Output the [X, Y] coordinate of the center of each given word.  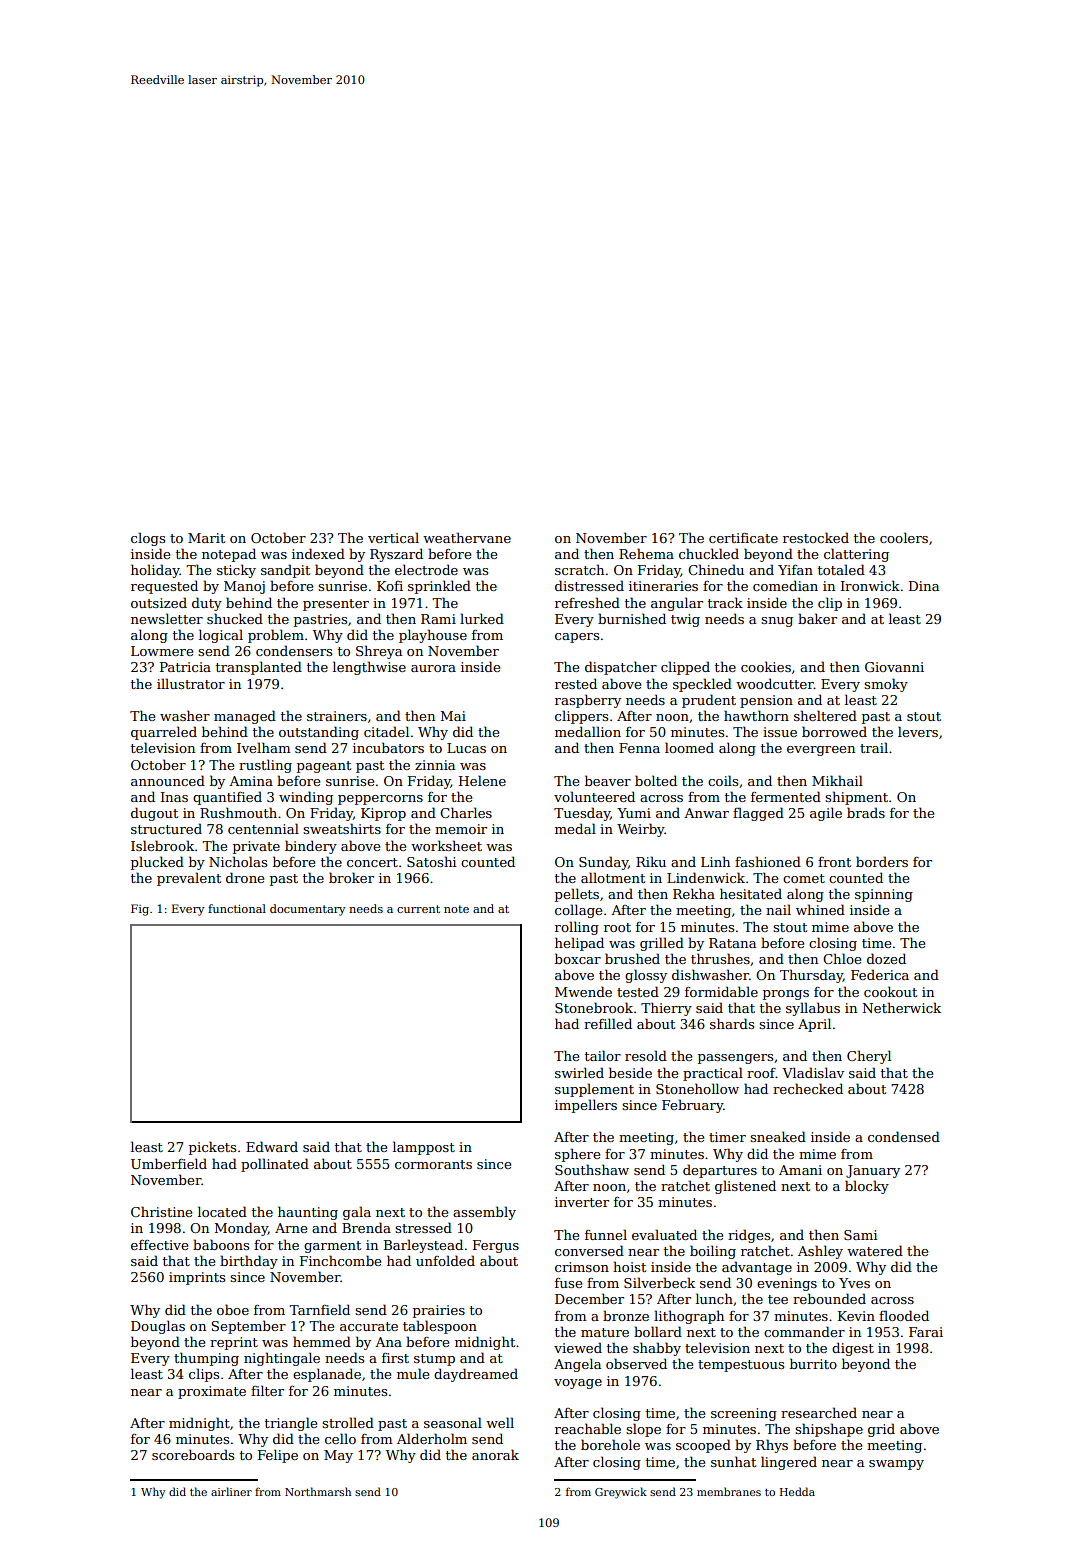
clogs [148, 539]
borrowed [834, 731]
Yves [854, 1283]
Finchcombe [340, 1260]
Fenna [639, 748]
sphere [577, 1155]
